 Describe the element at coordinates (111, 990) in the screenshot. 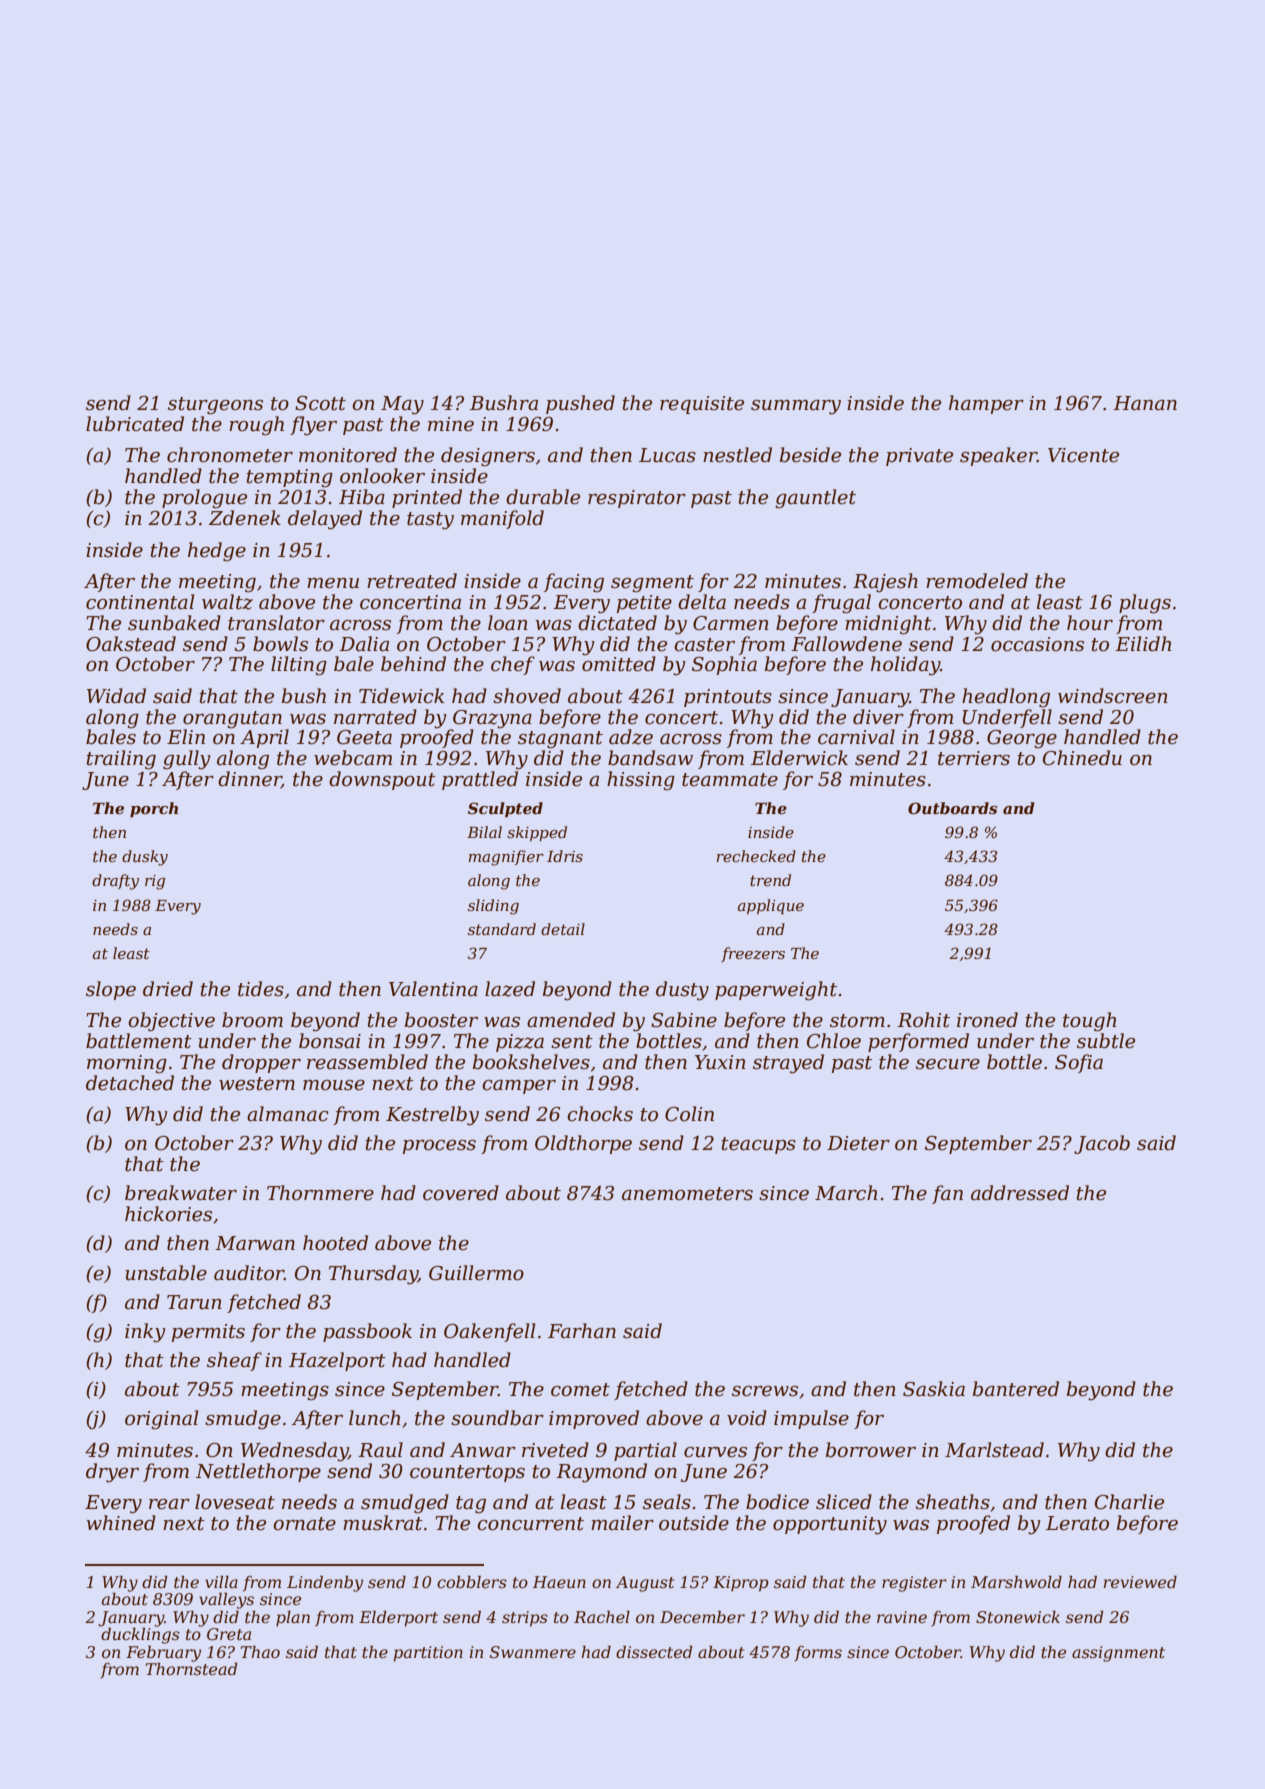

I see `slope` at that location.
